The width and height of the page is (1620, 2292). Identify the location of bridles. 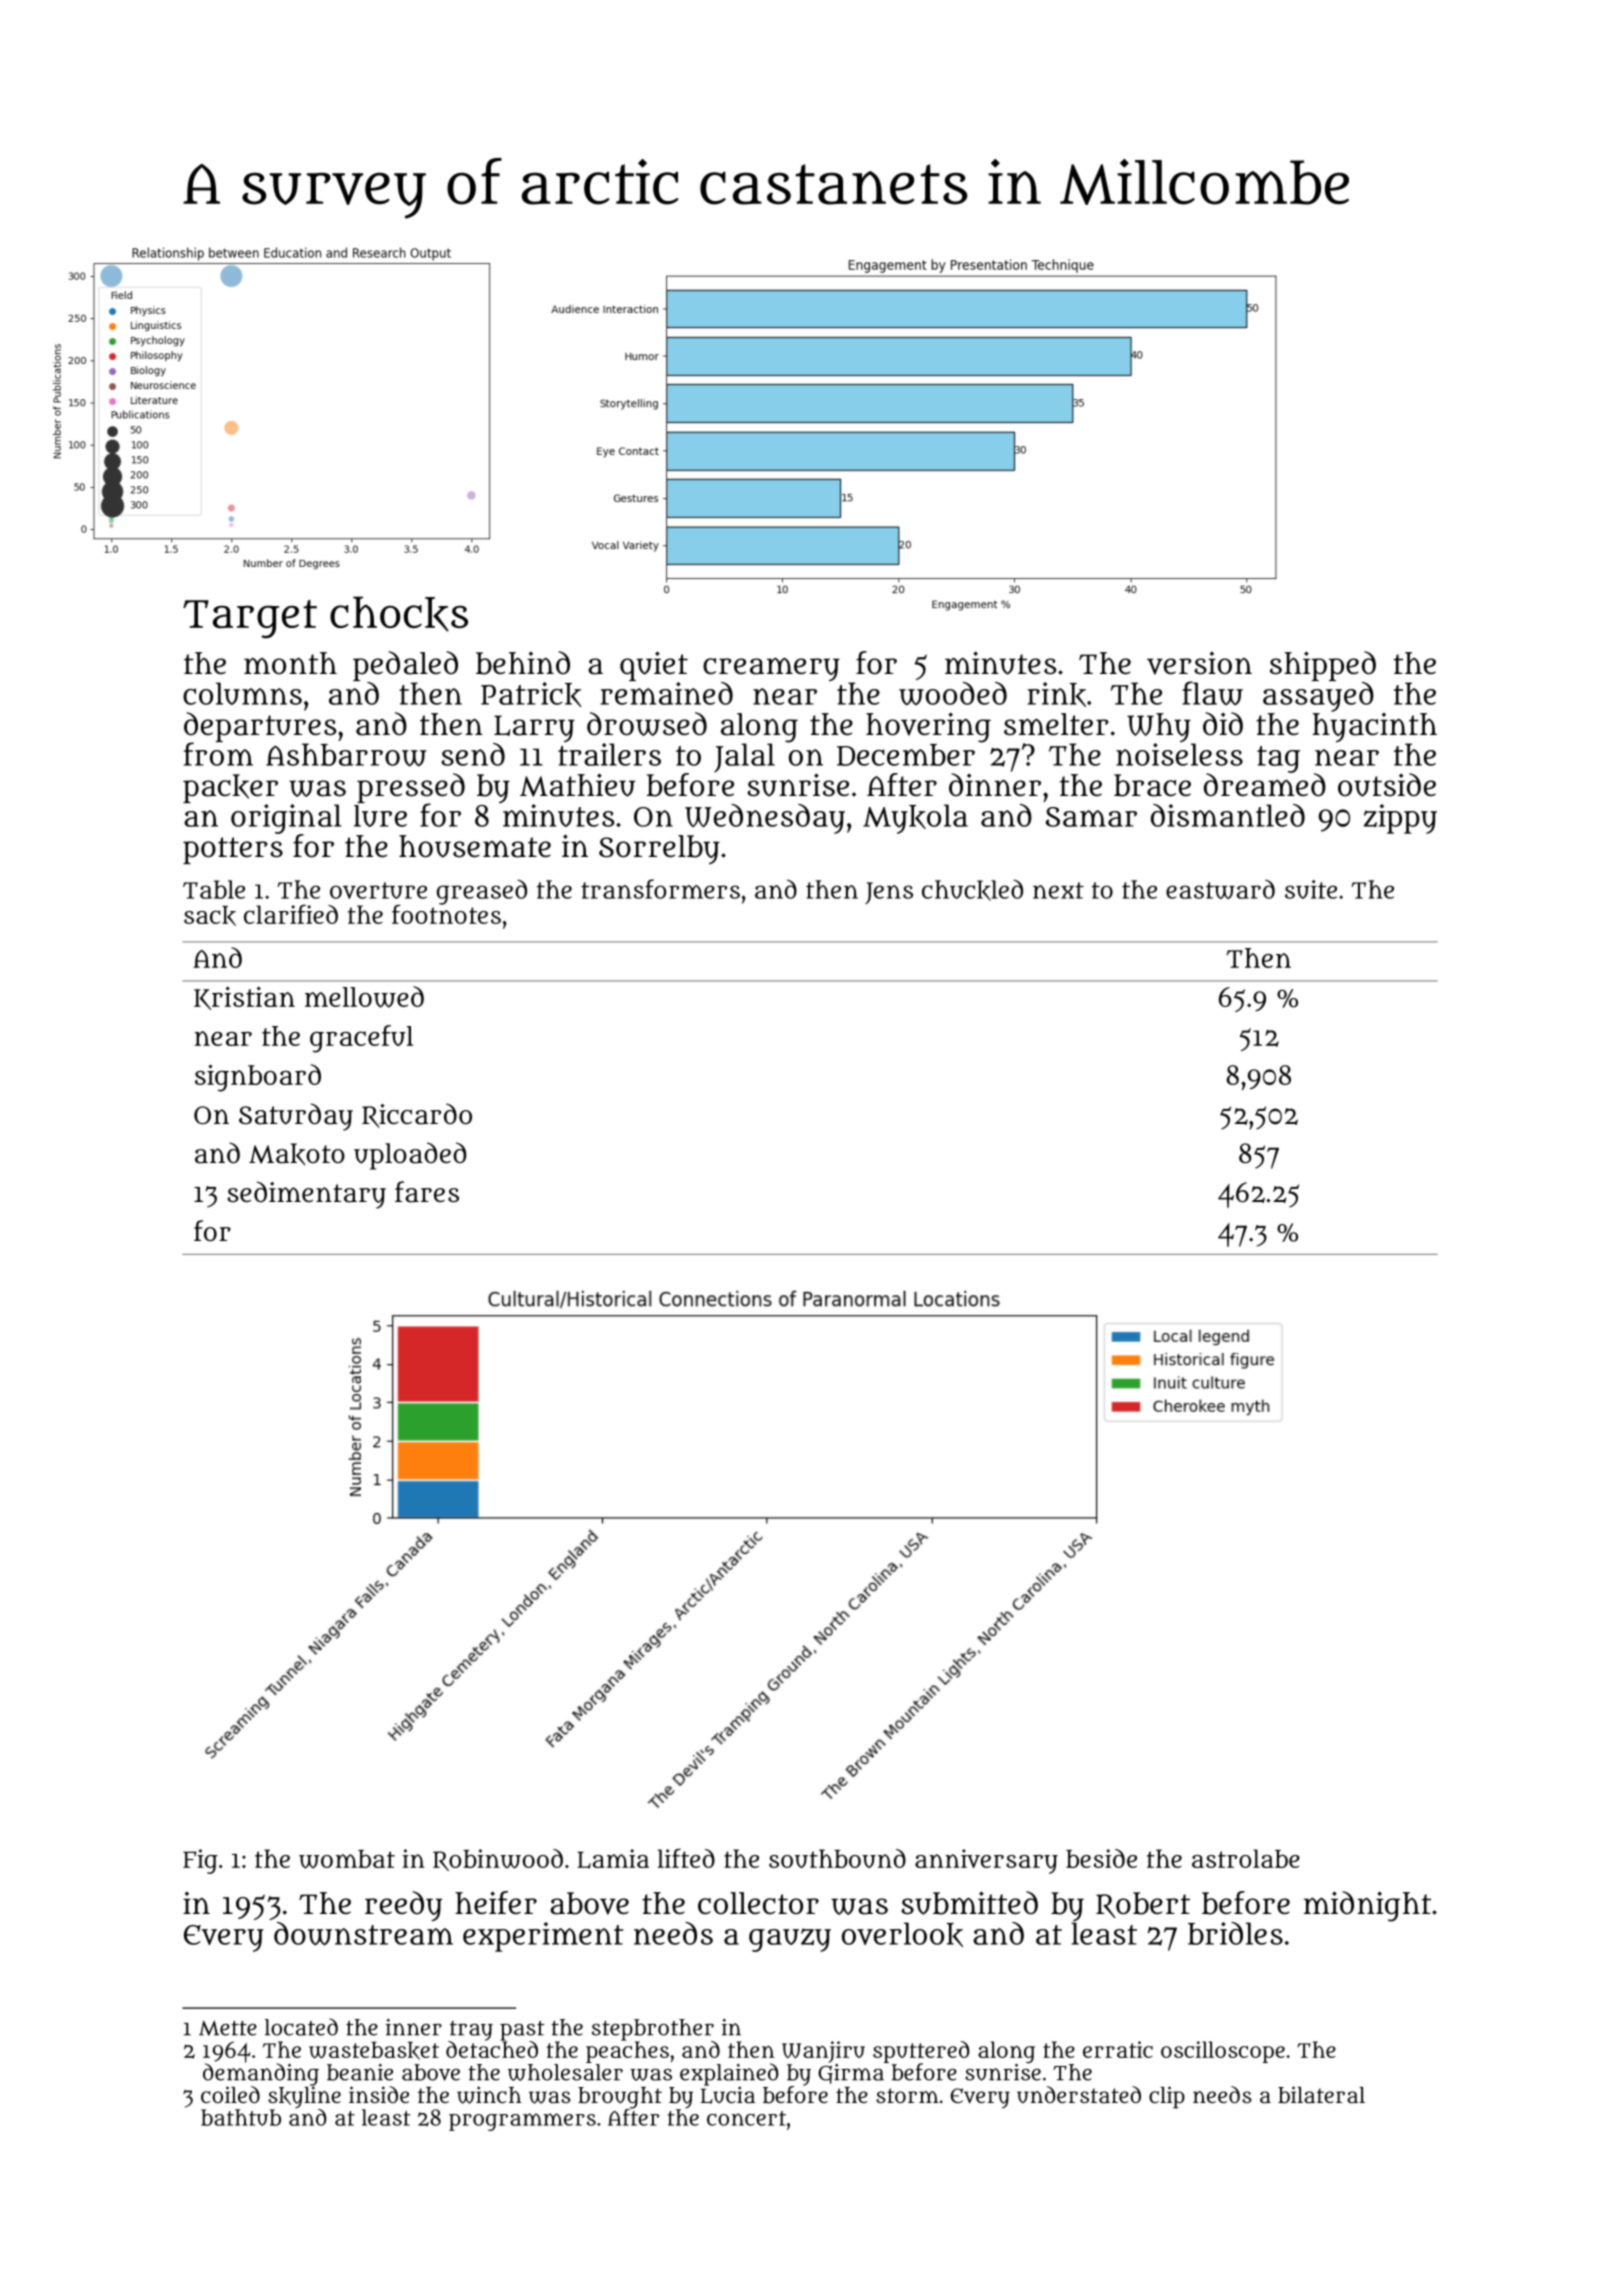
(1235, 1933).
